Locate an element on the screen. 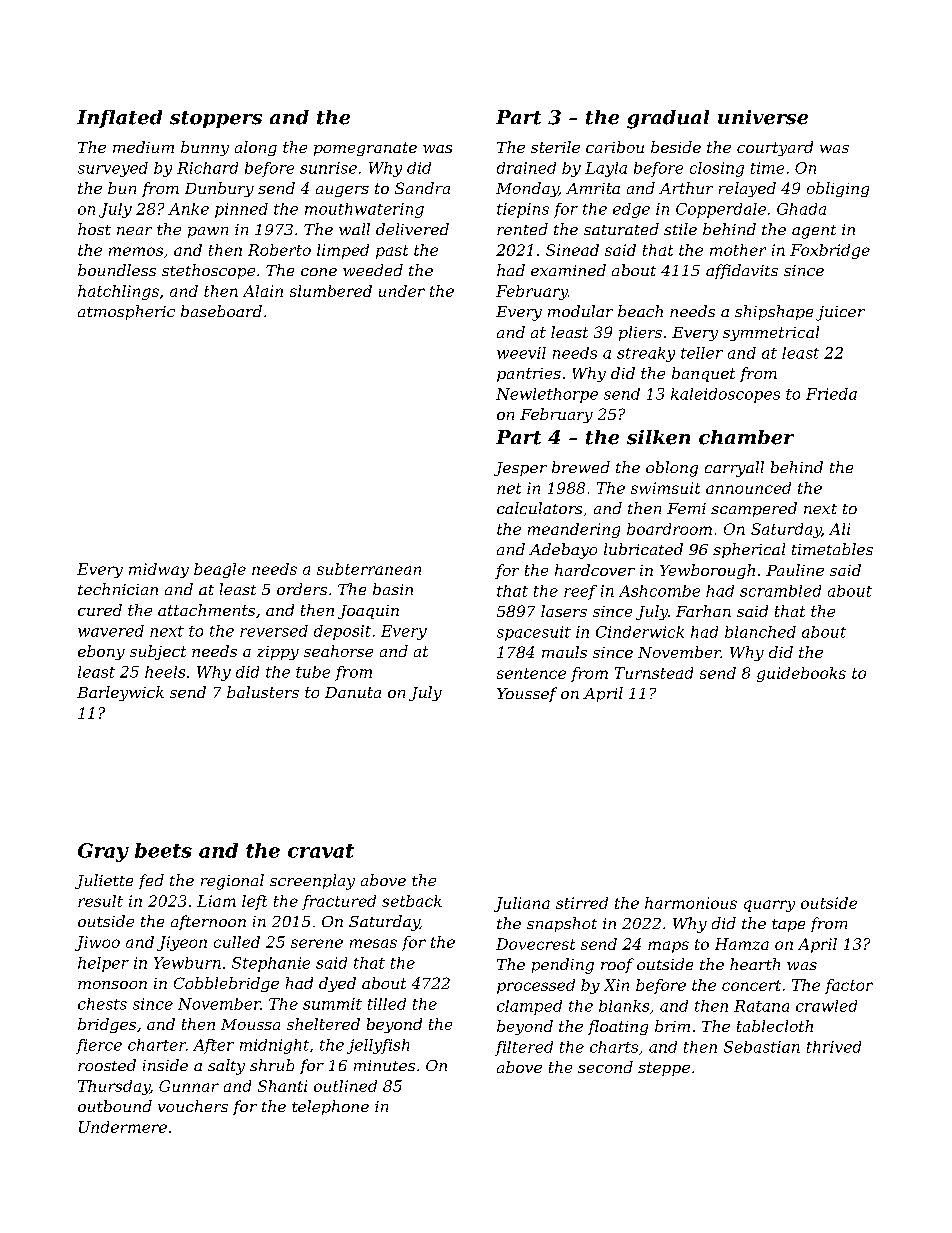  Danuta is located at coordinates (353, 692).
